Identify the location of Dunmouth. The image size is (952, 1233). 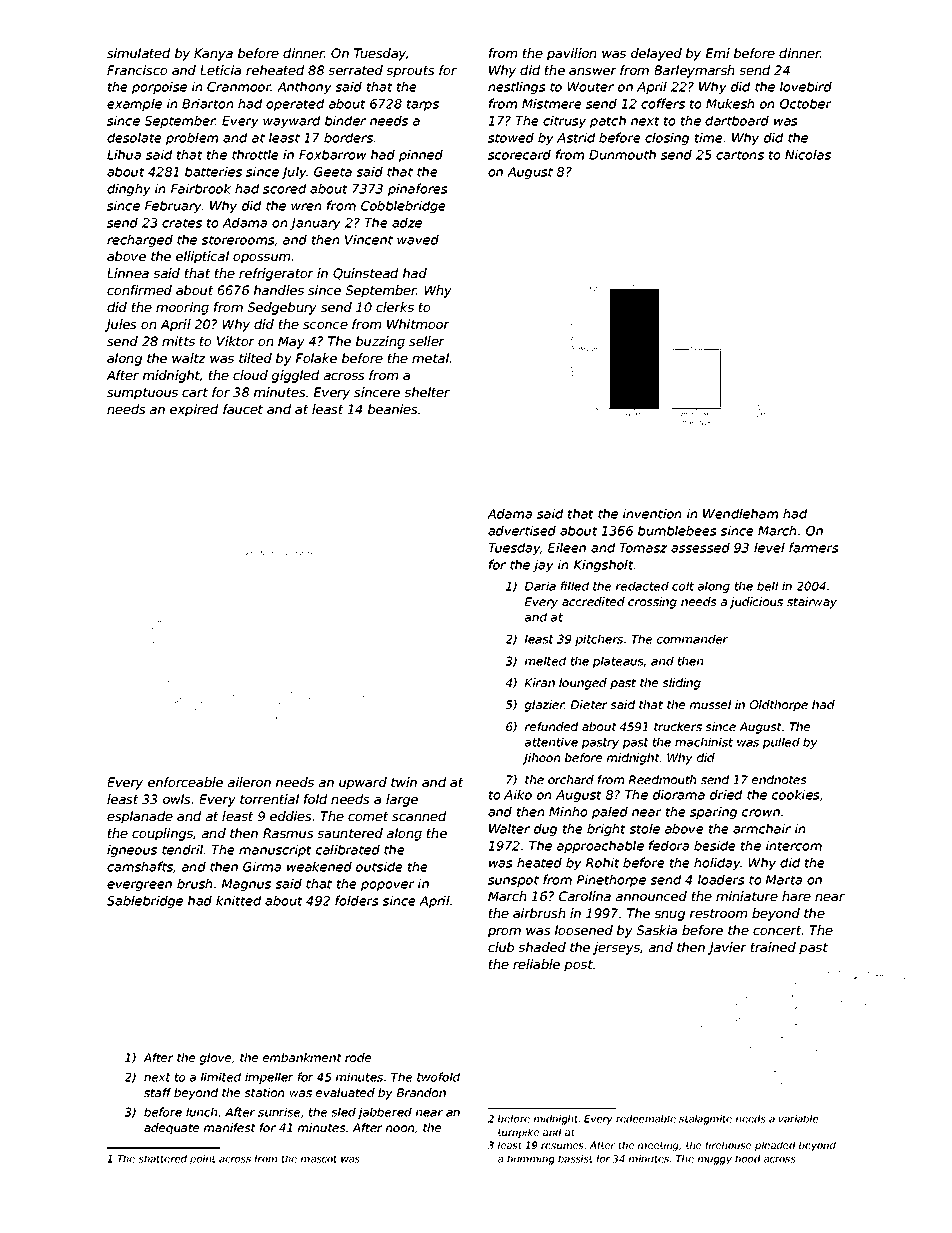
(622, 154).
